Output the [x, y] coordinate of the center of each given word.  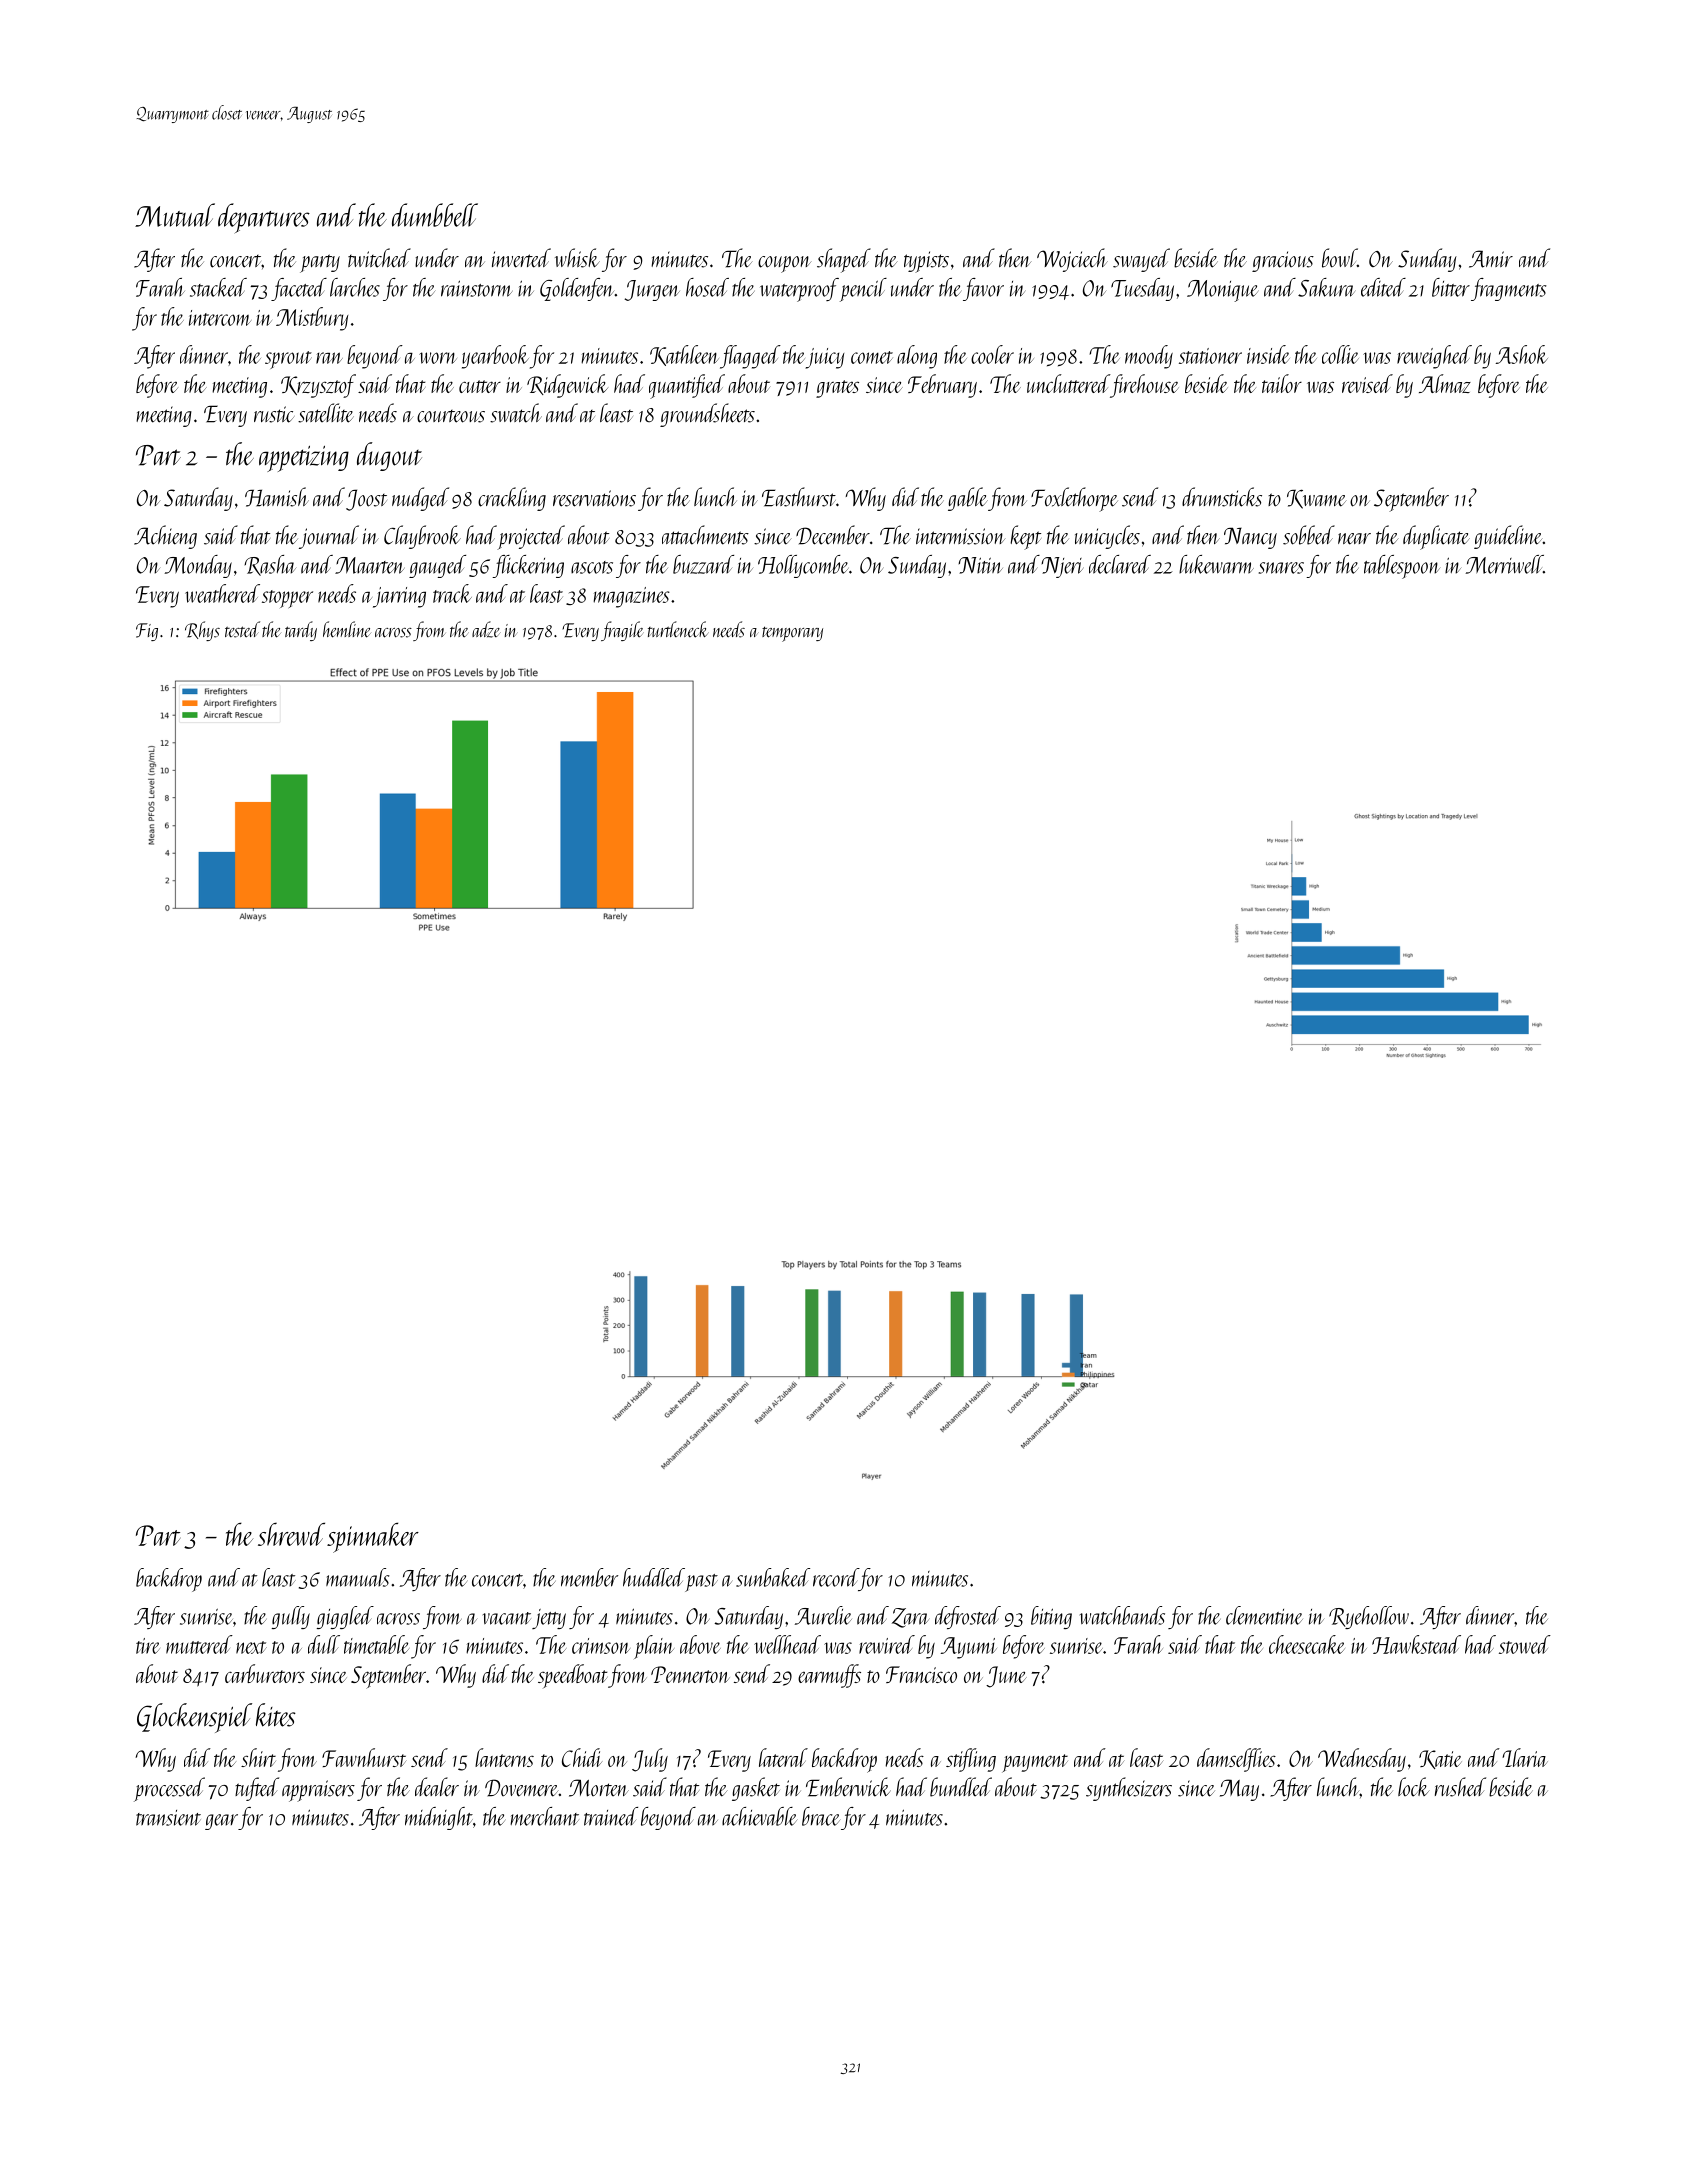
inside [1268, 354]
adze [486, 629]
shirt [258, 1757]
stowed [1525, 1644]
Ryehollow [1369, 1617]
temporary [792, 634]
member [589, 1577]
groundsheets [707, 415]
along [917, 357]
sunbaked [773, 1577]
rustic [274, 414]
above [700, 1644]
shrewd [291, 1534]
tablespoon [1402, 567]
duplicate [1436, 537]
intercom [220, 318]
